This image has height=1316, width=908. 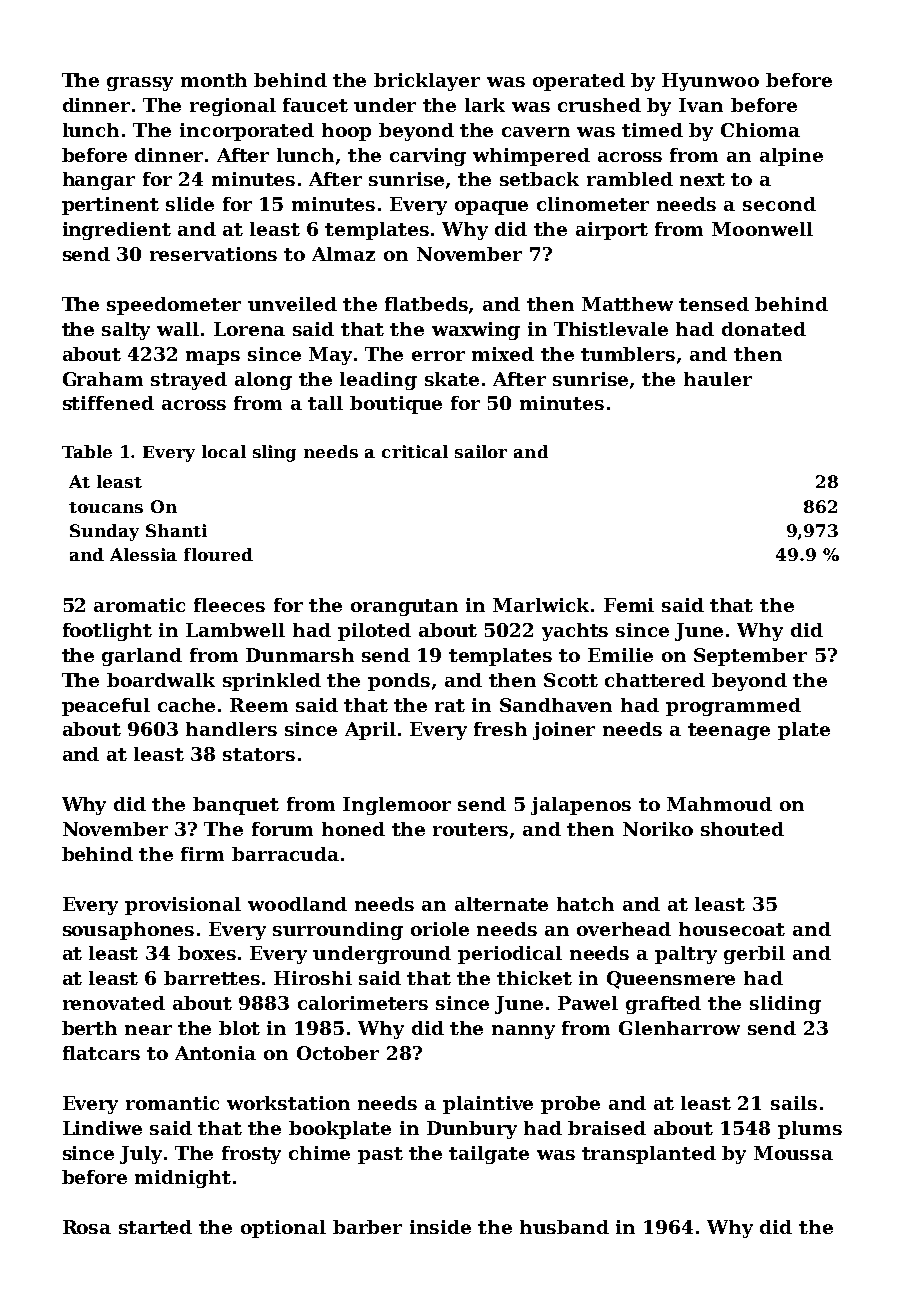 I want to click on husband, so click(x=564, y=1227).
